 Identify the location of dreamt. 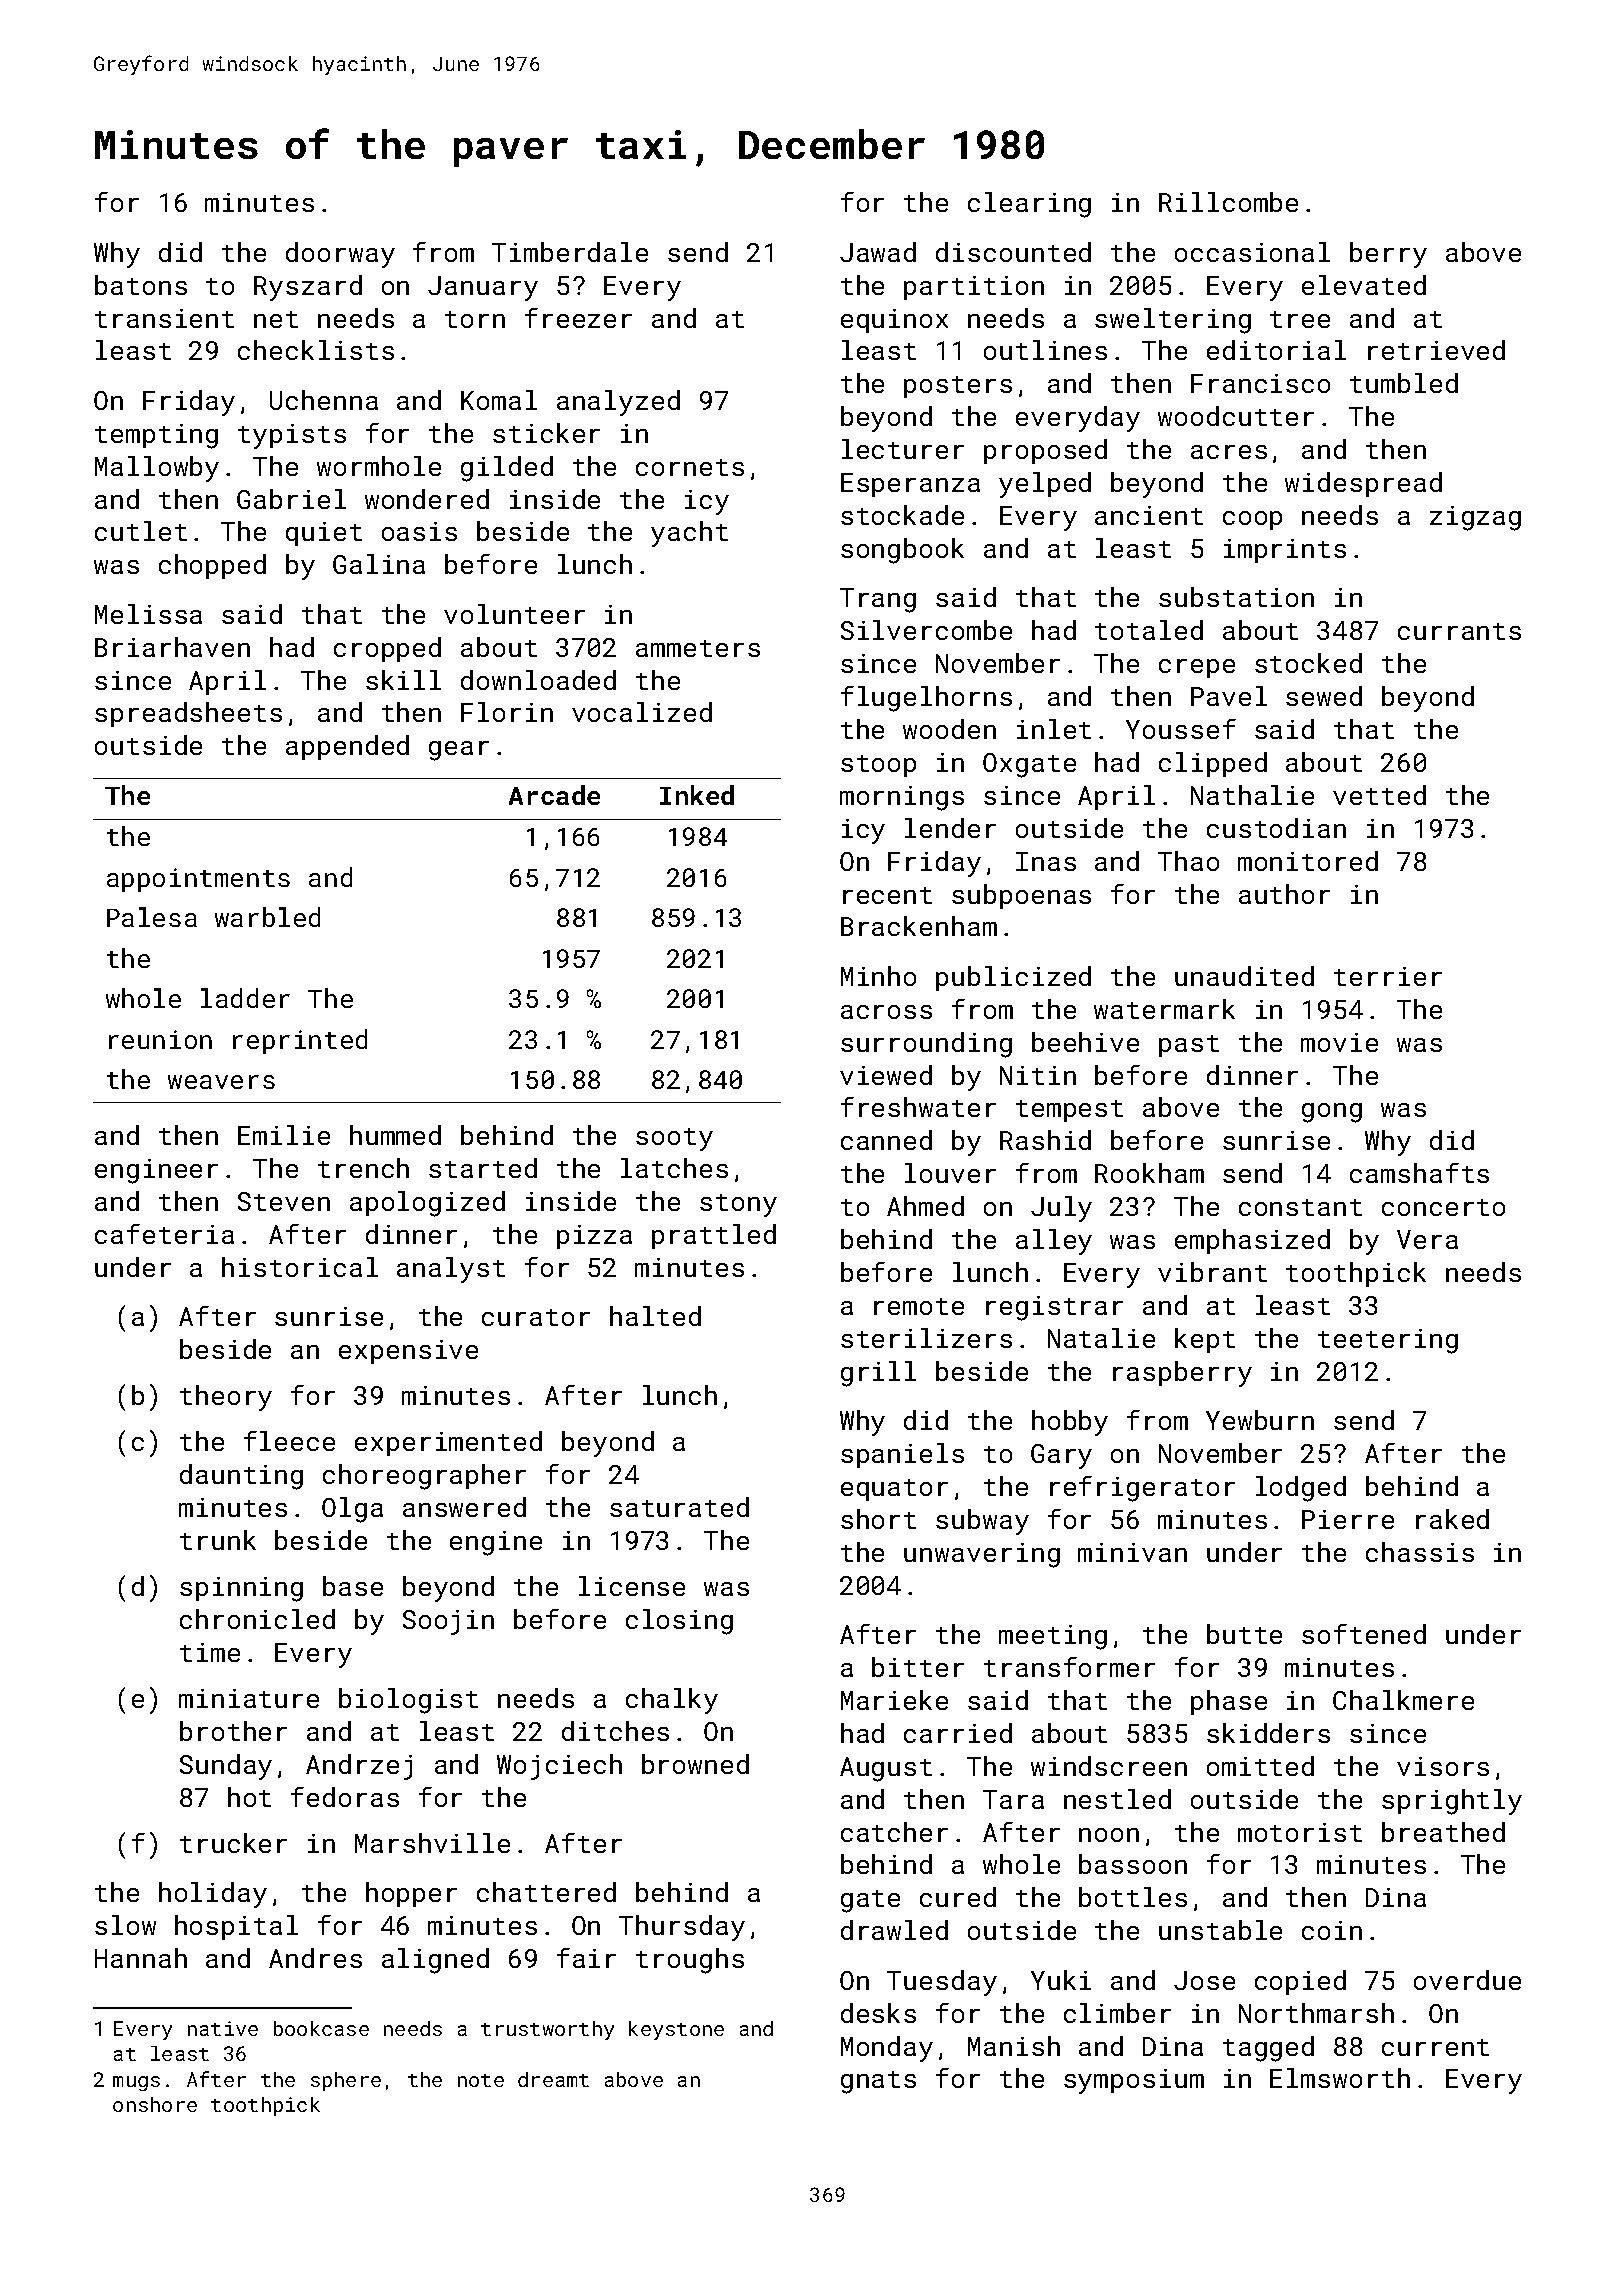
(553, 2079).
